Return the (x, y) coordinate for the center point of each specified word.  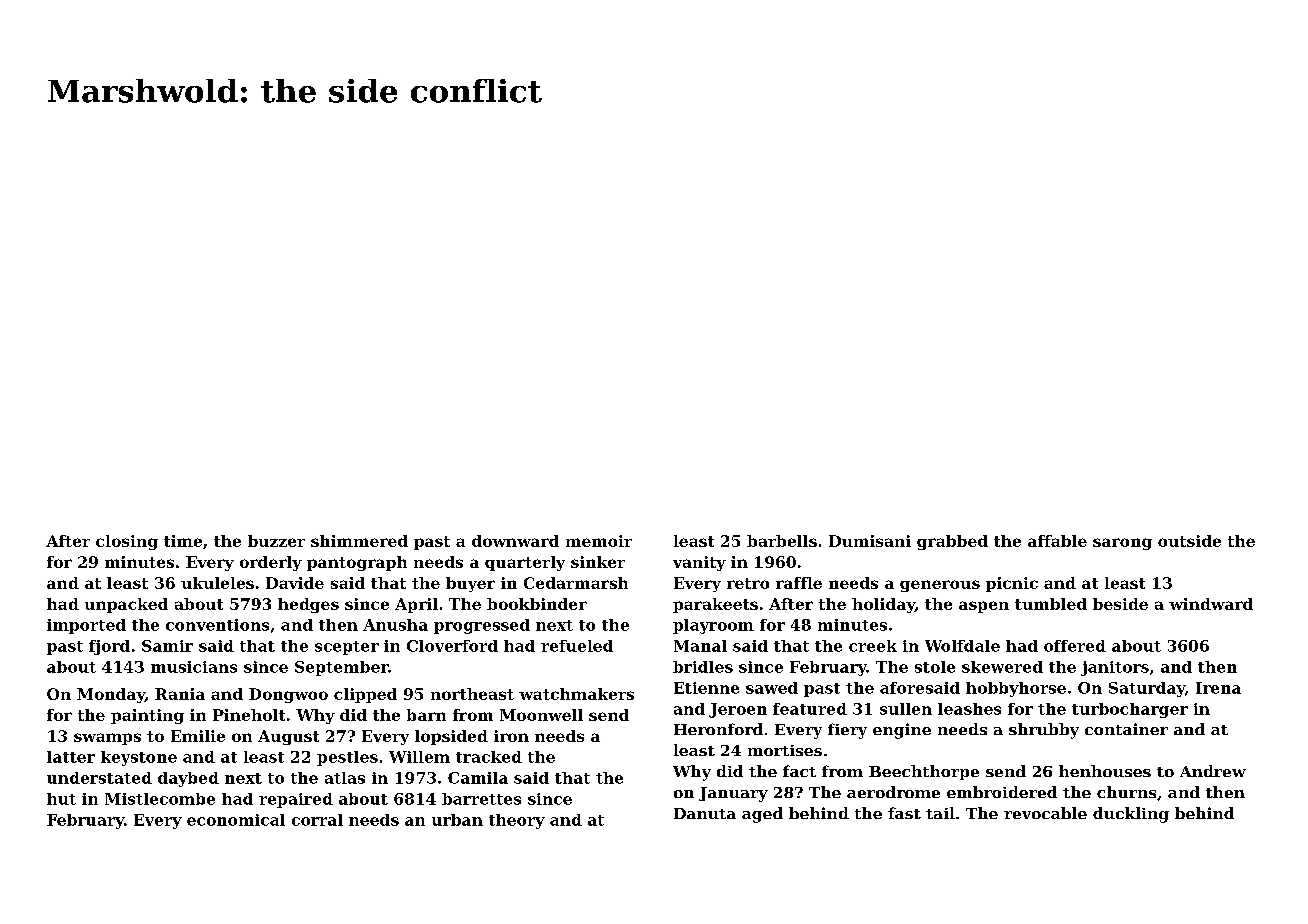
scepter (347, 648)
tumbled (1051, 604)
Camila (478, 778)
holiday (883, 605)
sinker (598, 562)
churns (1126, 792)
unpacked (126, 605)
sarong (1122, 544)
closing (127, 542)
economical (236, 820)
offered (1075, 646)
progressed (482, 626)
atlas (345, 778)
